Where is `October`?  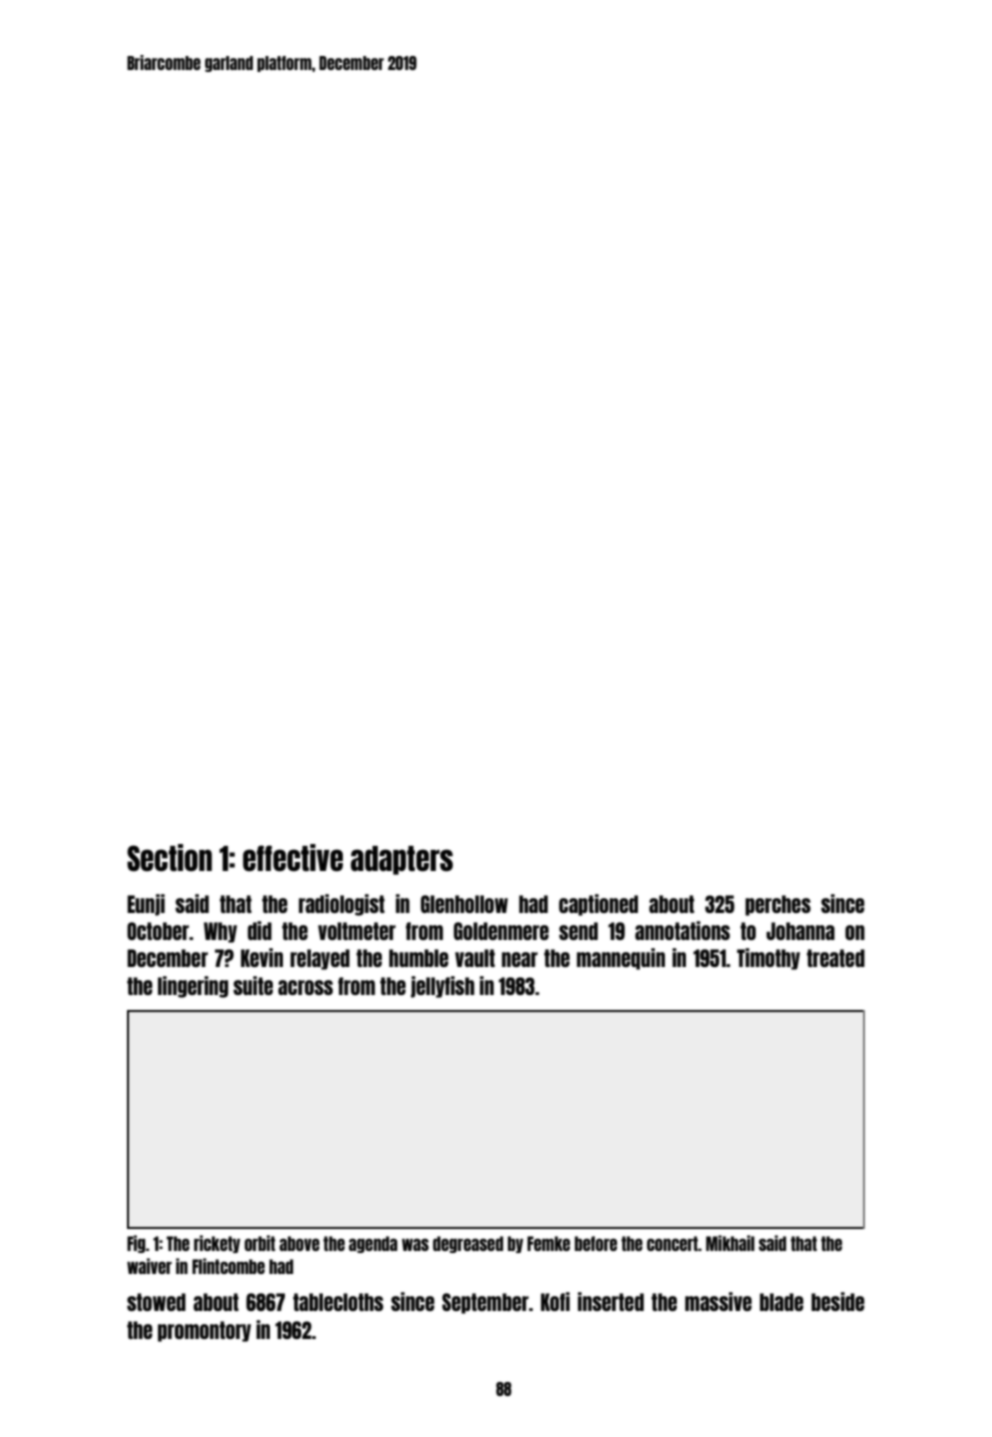
October is located at coordinates (158, 931).
